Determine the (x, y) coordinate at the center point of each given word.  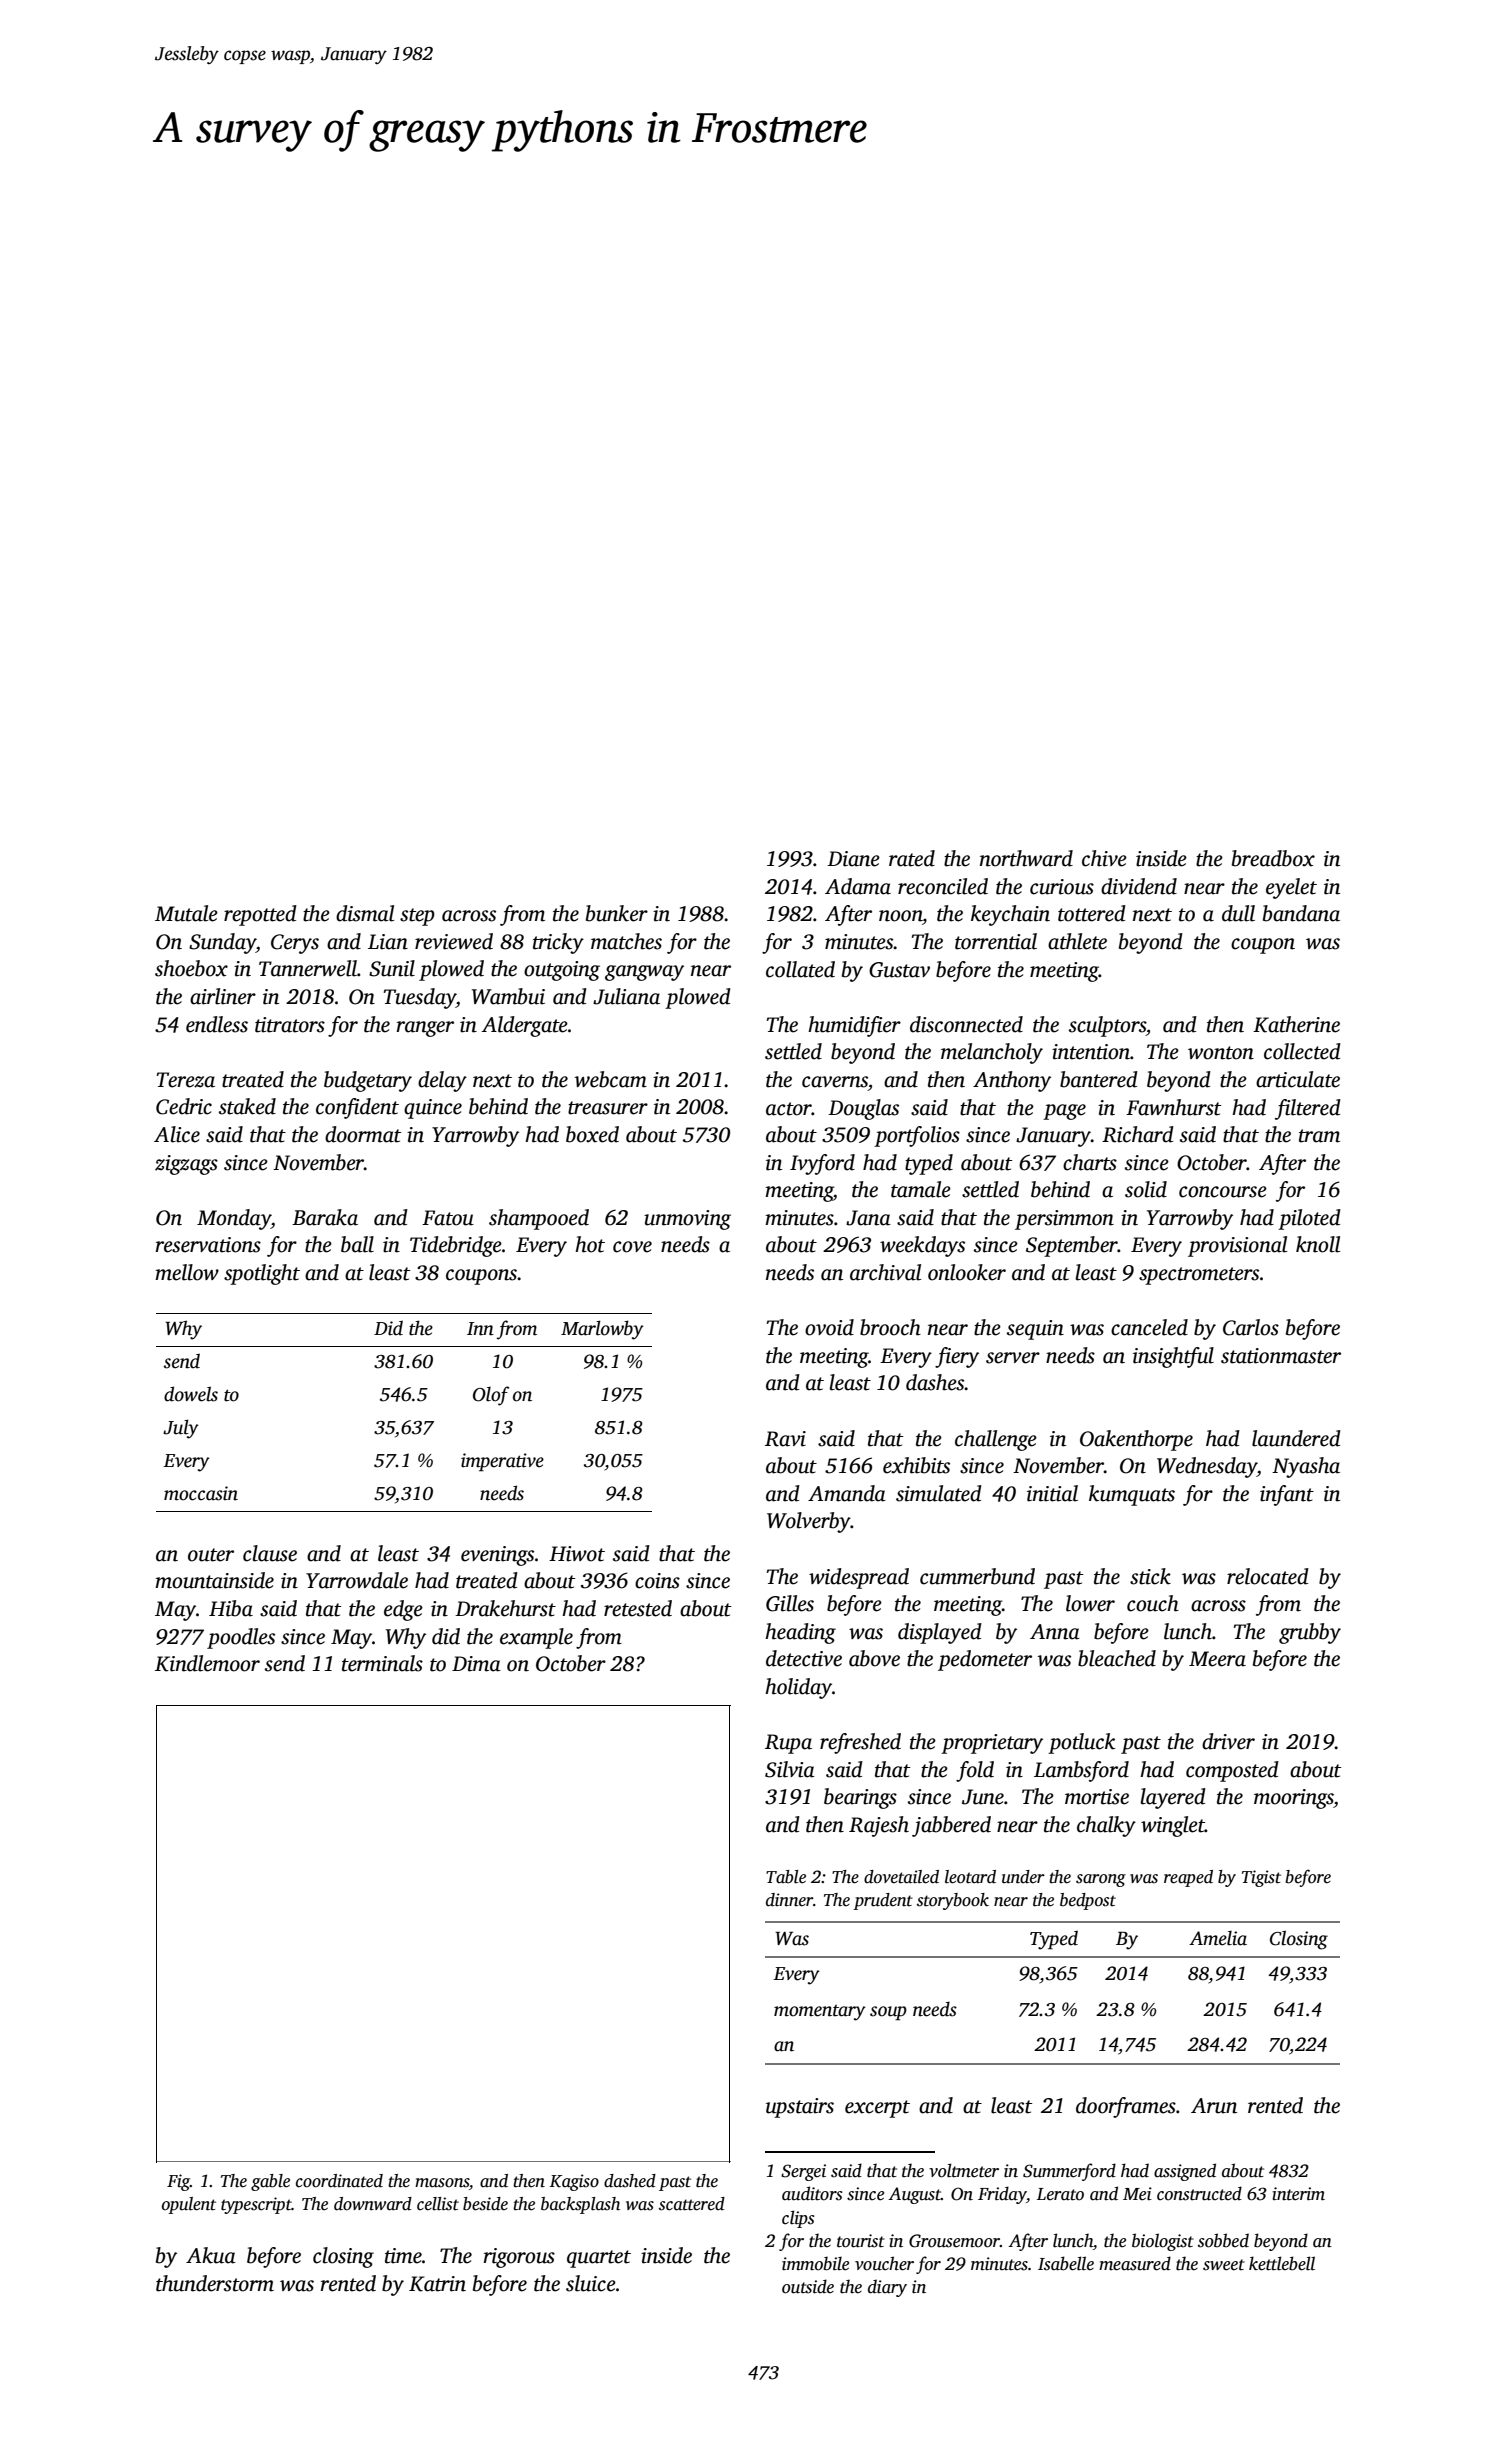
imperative (502, 1462)
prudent (883, 1901)
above (874, 1658)
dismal (365, 913)
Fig (178, 2182)
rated (912, 858)
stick (1150, 1576)
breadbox (1273, 858)
